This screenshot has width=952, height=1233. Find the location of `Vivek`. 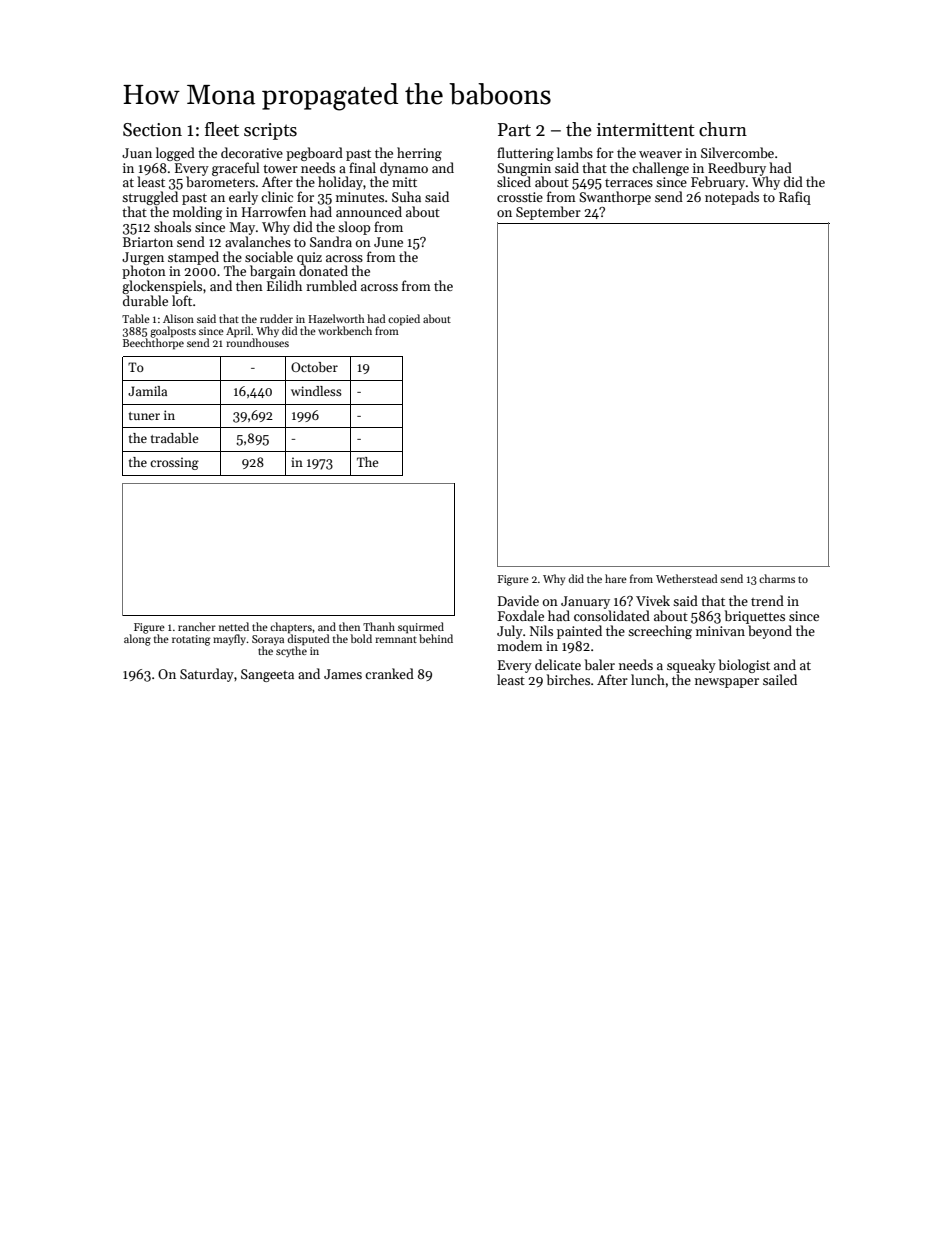

Vivek is located at coordinates (653, 600).
